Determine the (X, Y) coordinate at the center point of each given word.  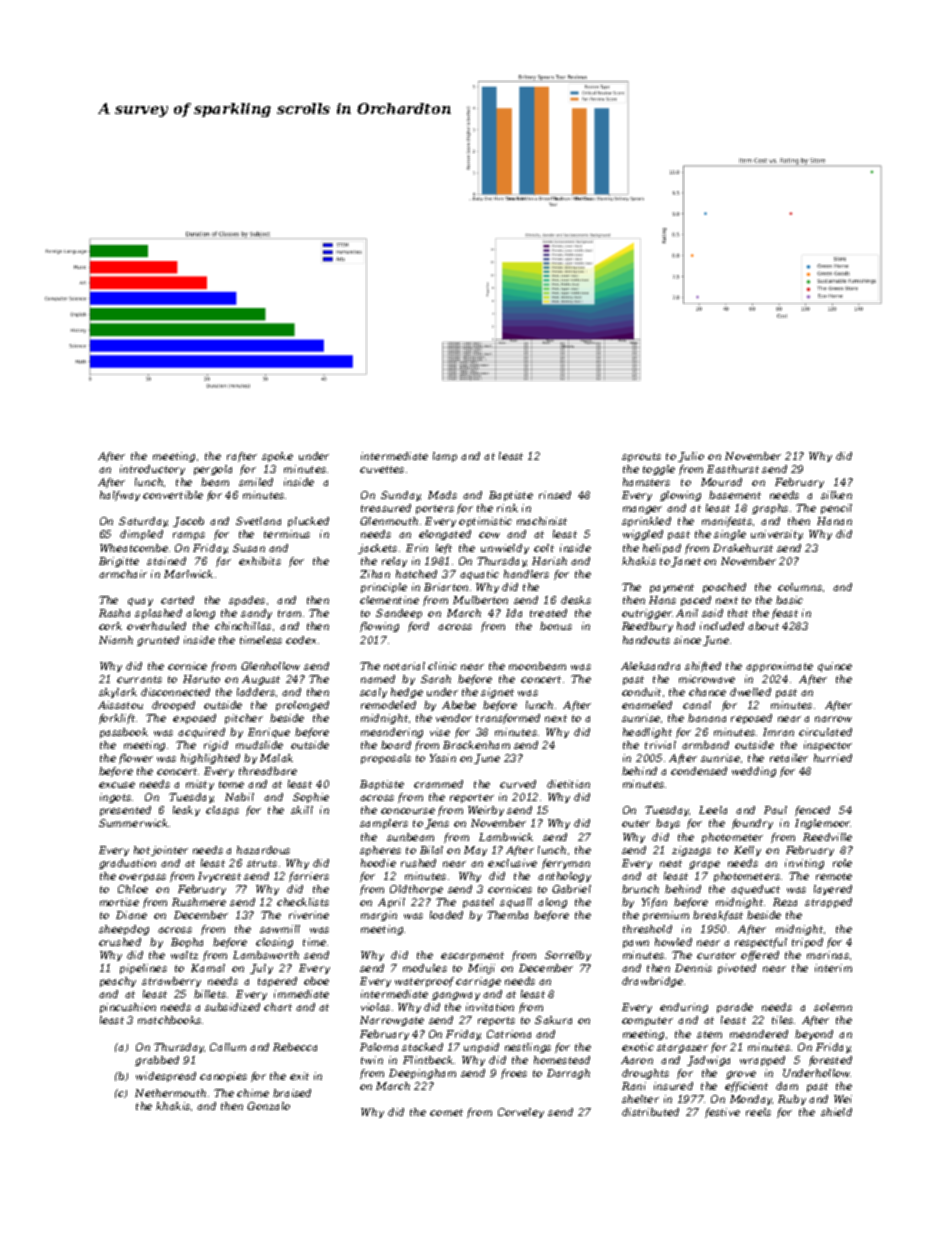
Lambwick (506, 837)
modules (425, 968)
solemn (833, 1007)
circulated (825, 732)
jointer (169, 851)
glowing (680, 496)
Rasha (114, 613)
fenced (812, 811)
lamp (445, 457)
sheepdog (124, 930)
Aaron (637, 1060)
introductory (152, 470)
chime (253, 1093)
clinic (442, 666)
